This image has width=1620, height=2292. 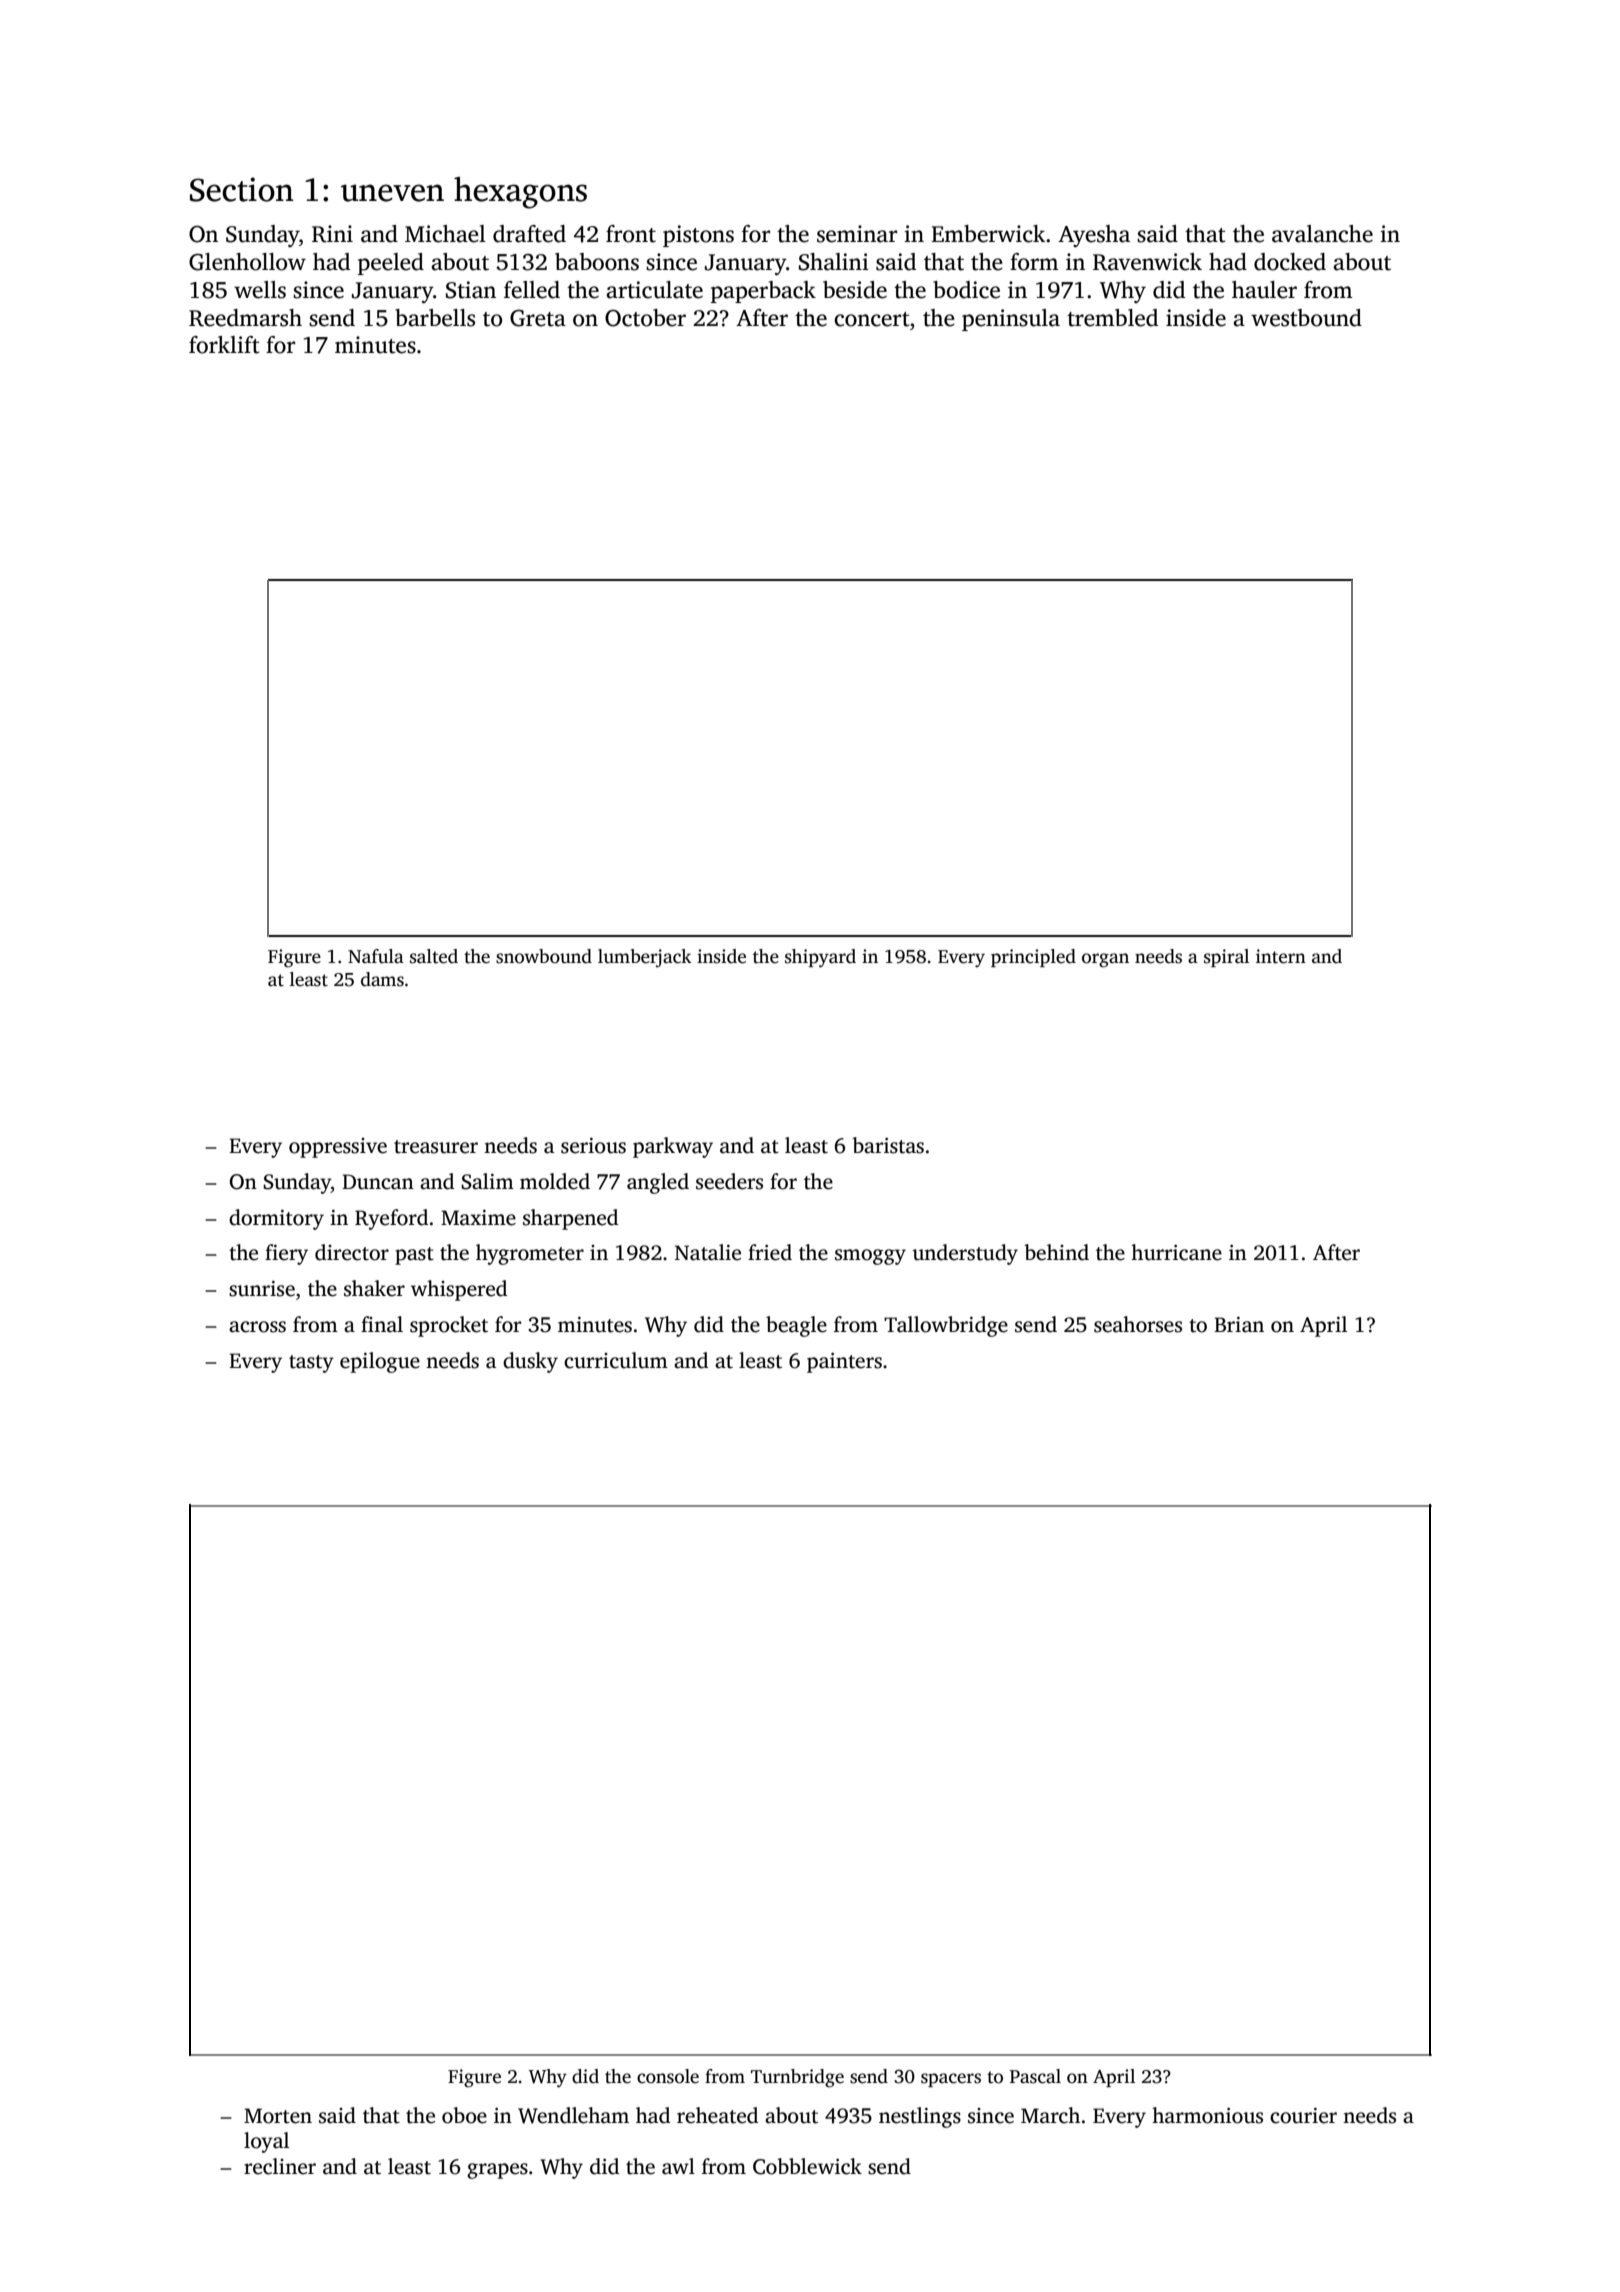 I want to click on Ayesha, so click(x=1094, y=236).
